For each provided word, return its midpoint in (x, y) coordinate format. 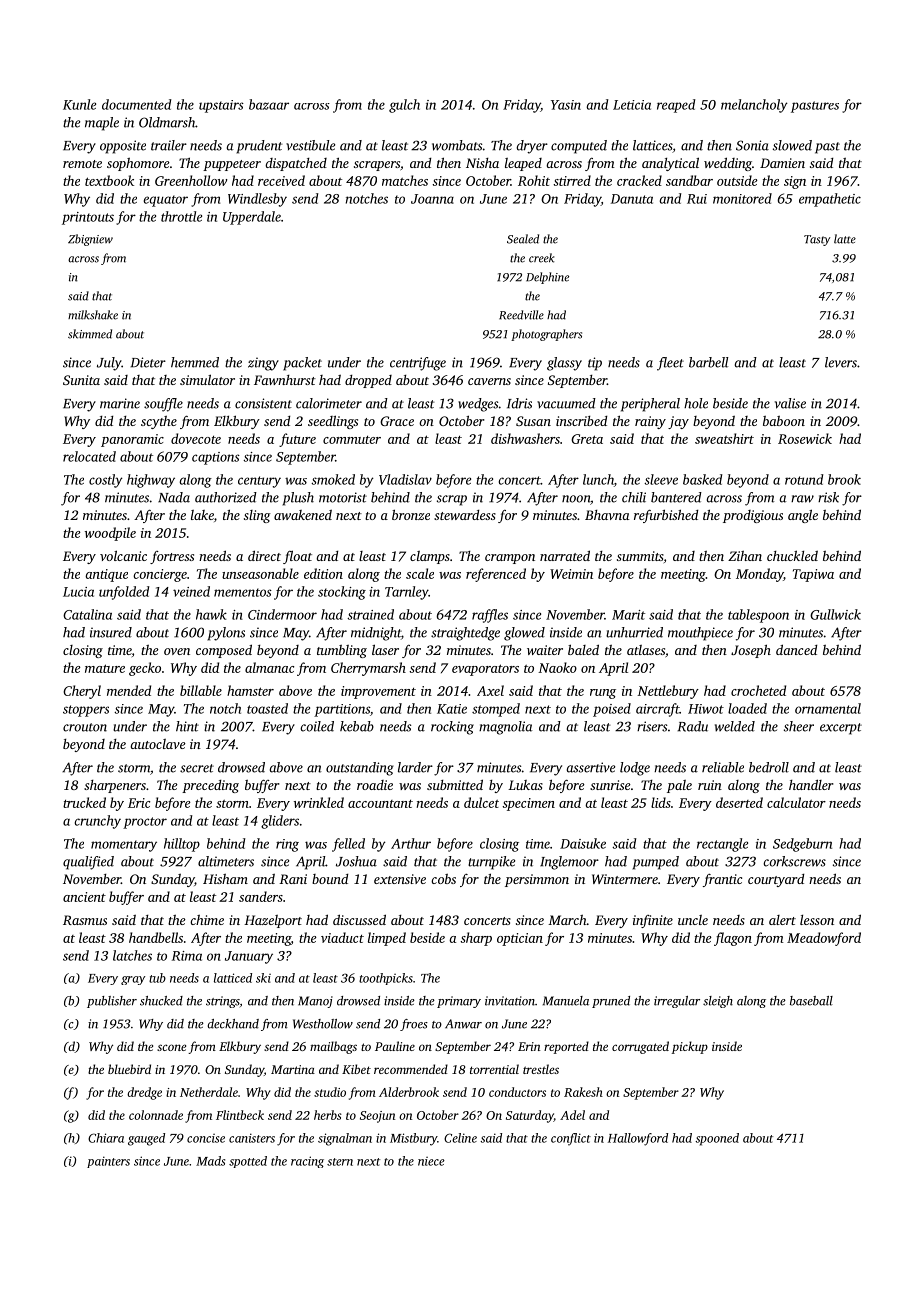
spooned (717, 1139)
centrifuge (418, 364)
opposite (123, 147)
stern (340, 1162)
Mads (210, 1161)
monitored (742, 198)
